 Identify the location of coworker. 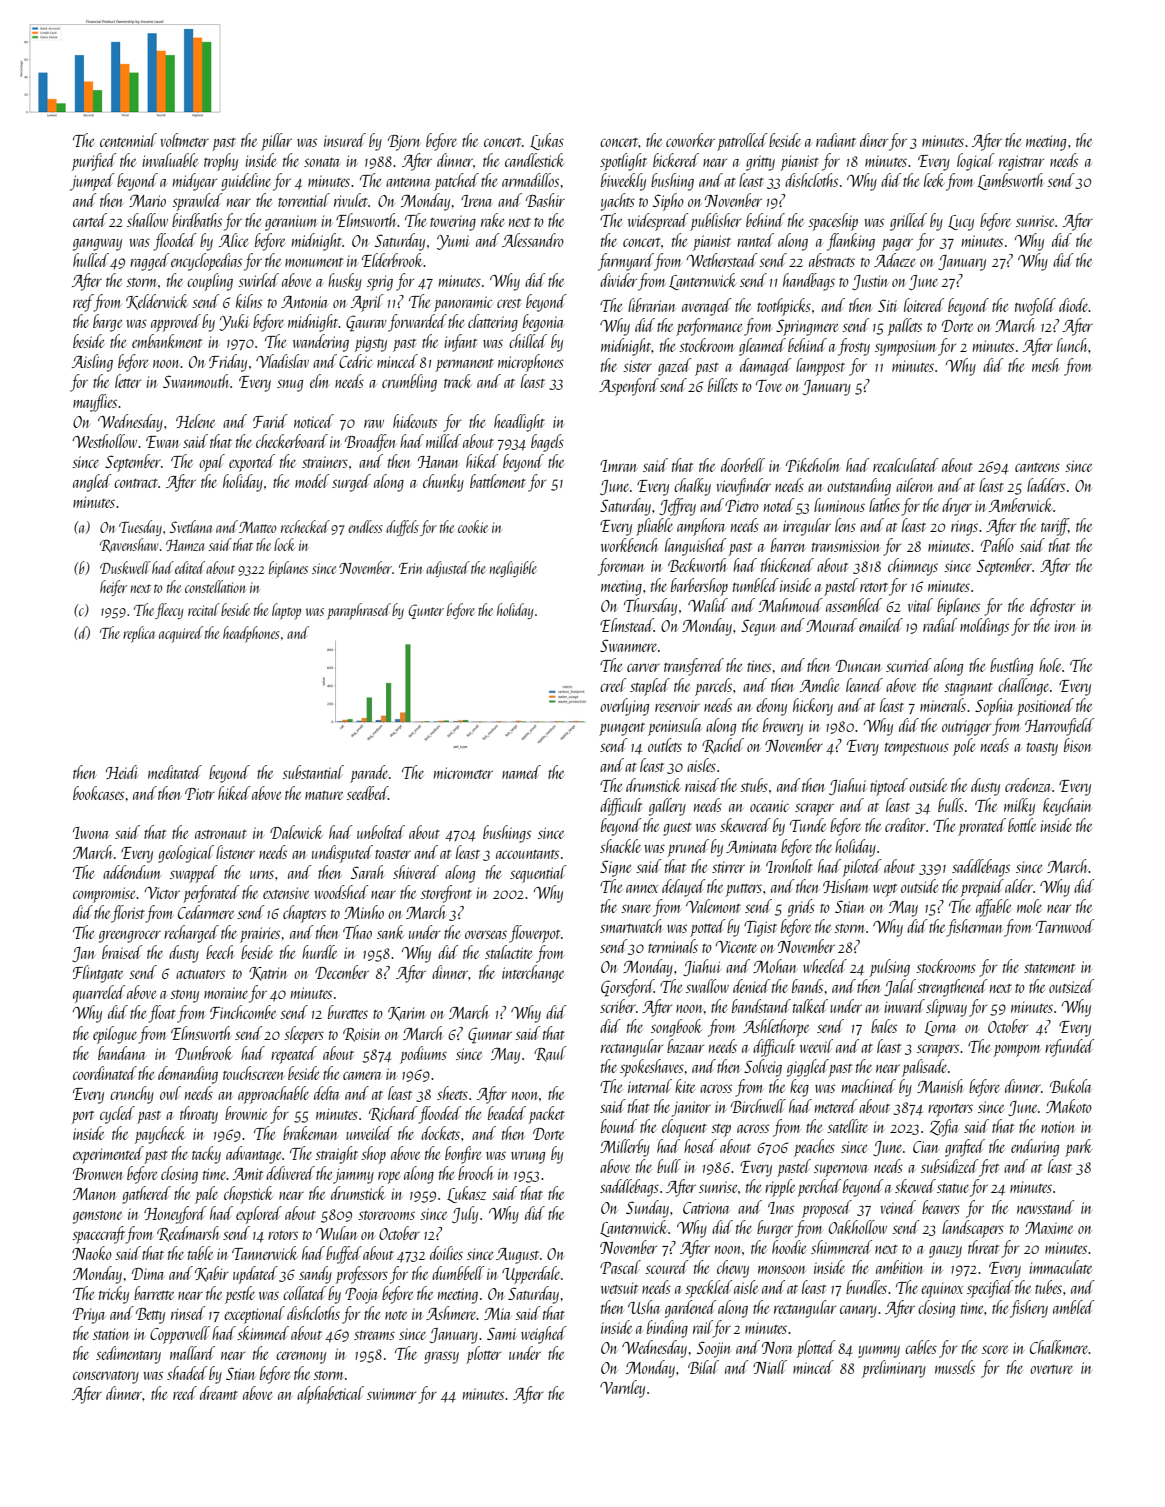
(690, 140).
